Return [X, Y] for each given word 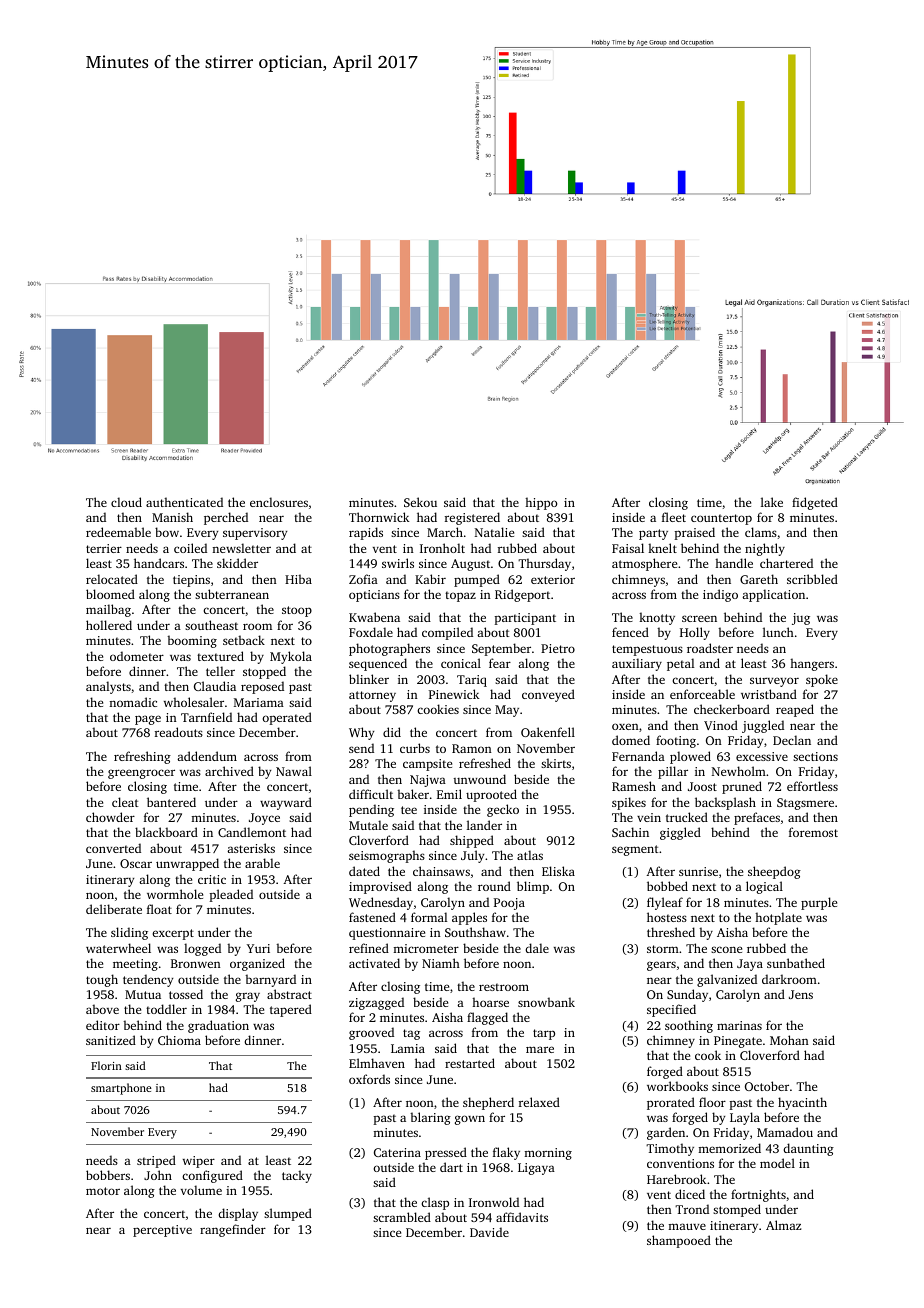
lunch [778, 632]
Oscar [136, 863]
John [158, 1175]
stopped [264, 672]
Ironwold [494, 1202]
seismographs [387, 856]
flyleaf [665, 903]
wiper [199, 1162]
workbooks [677, 1086]
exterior [553, 579]
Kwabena [374, 617]
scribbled [812, 579]
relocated [112, 579]
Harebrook [676, 1179]
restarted [470, 1063]
